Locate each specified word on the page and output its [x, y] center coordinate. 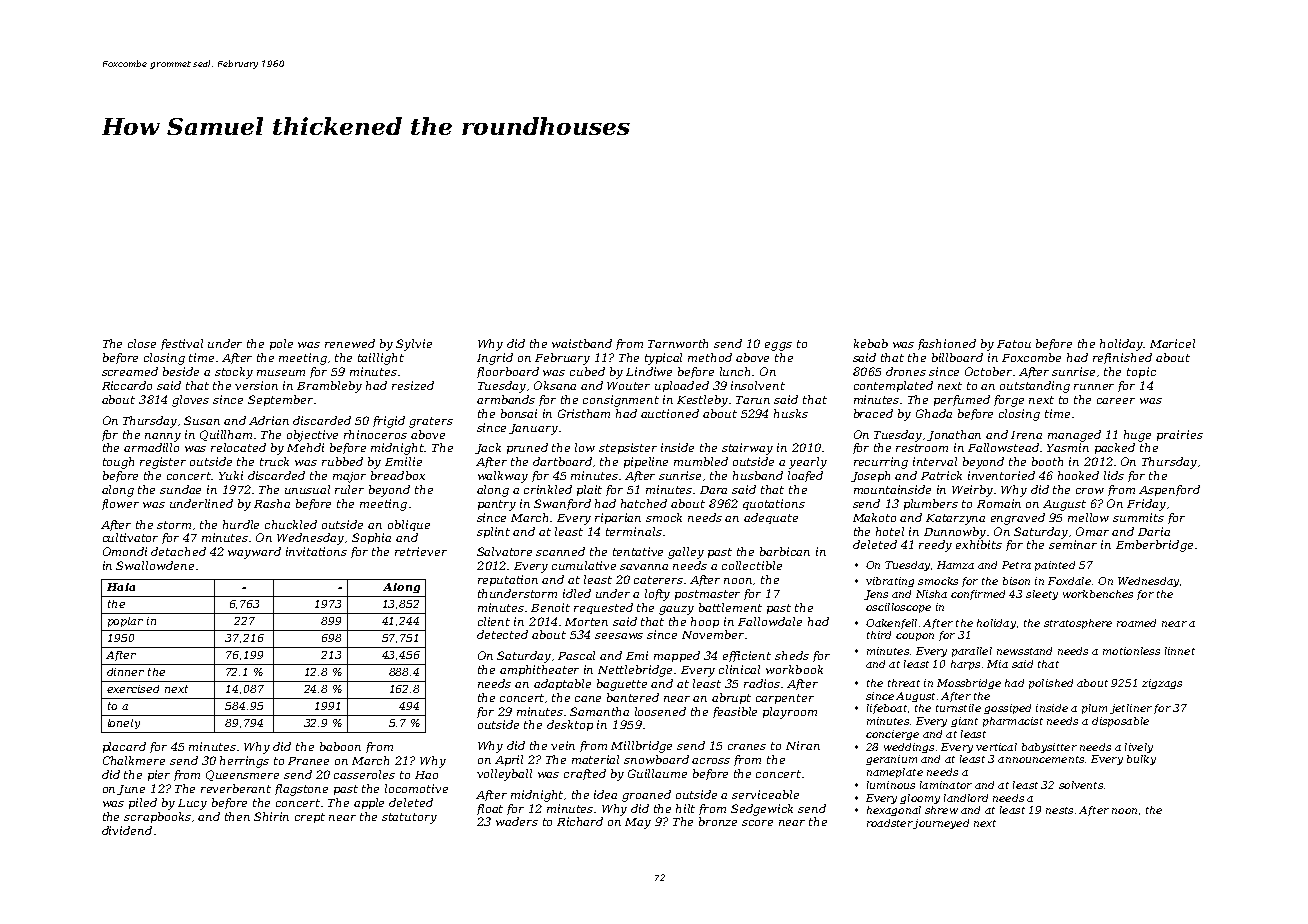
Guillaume [657, 773]
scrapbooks [157, 817]
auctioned [670, 413]
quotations [774, 504]
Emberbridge [1154, 546]
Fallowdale [770, 621]
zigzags [1162, 684]
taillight [381, 359]
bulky [1141, 760]
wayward [254, 553]
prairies [1180, 435]
